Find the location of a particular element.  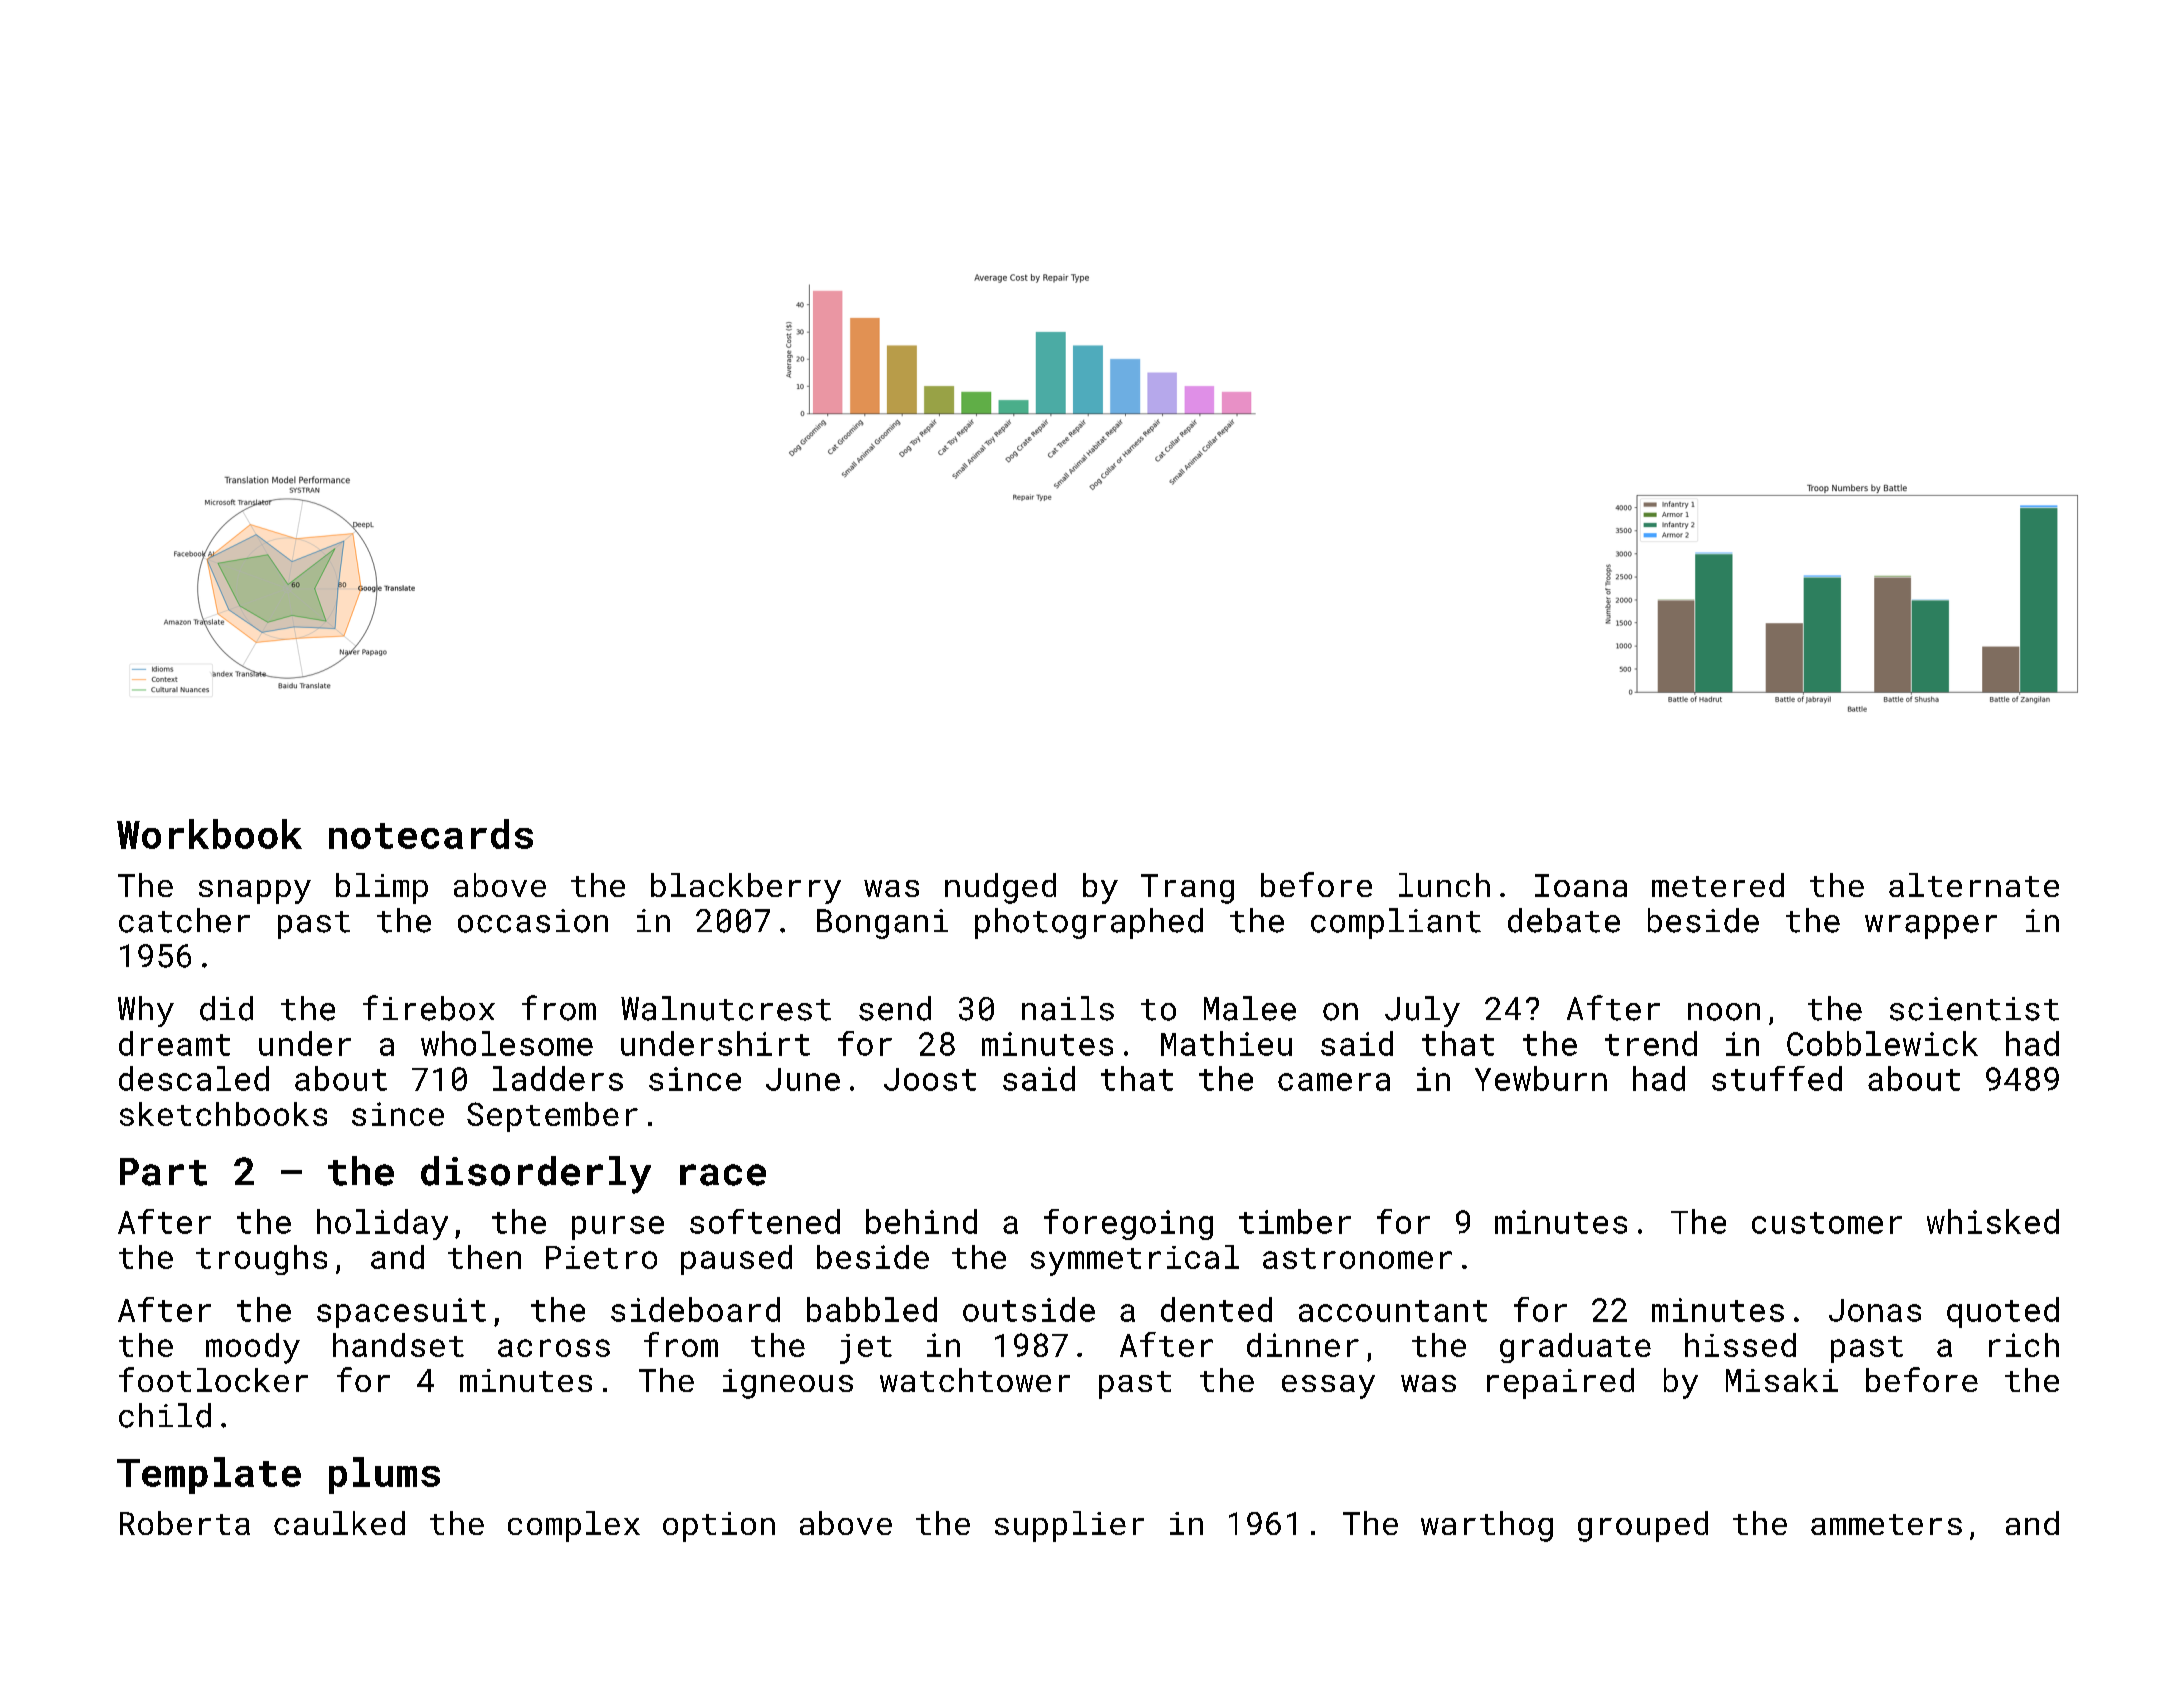

whisked is located at coordinates (1993, 1221).
